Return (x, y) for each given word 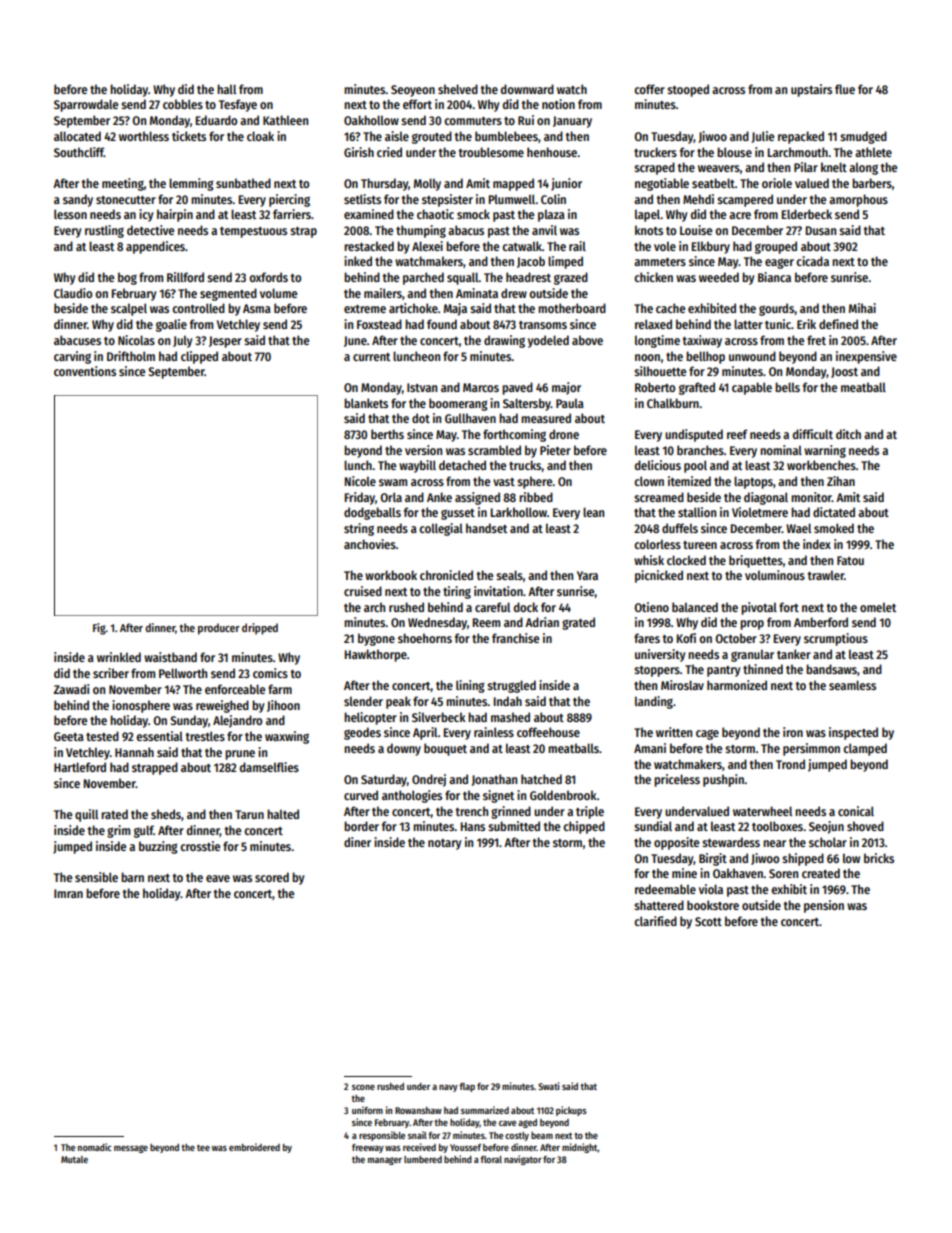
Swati (549, 1086)
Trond (790, 764)
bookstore (713, 905)
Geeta (69, 736)
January (572, 122)
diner (357, 842)
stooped (688, 90)
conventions (85, 371)
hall (226, 89)
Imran (68, 893)
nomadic (94, 1147)
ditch (848, 434)
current (371, 357)
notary (444, 844)
